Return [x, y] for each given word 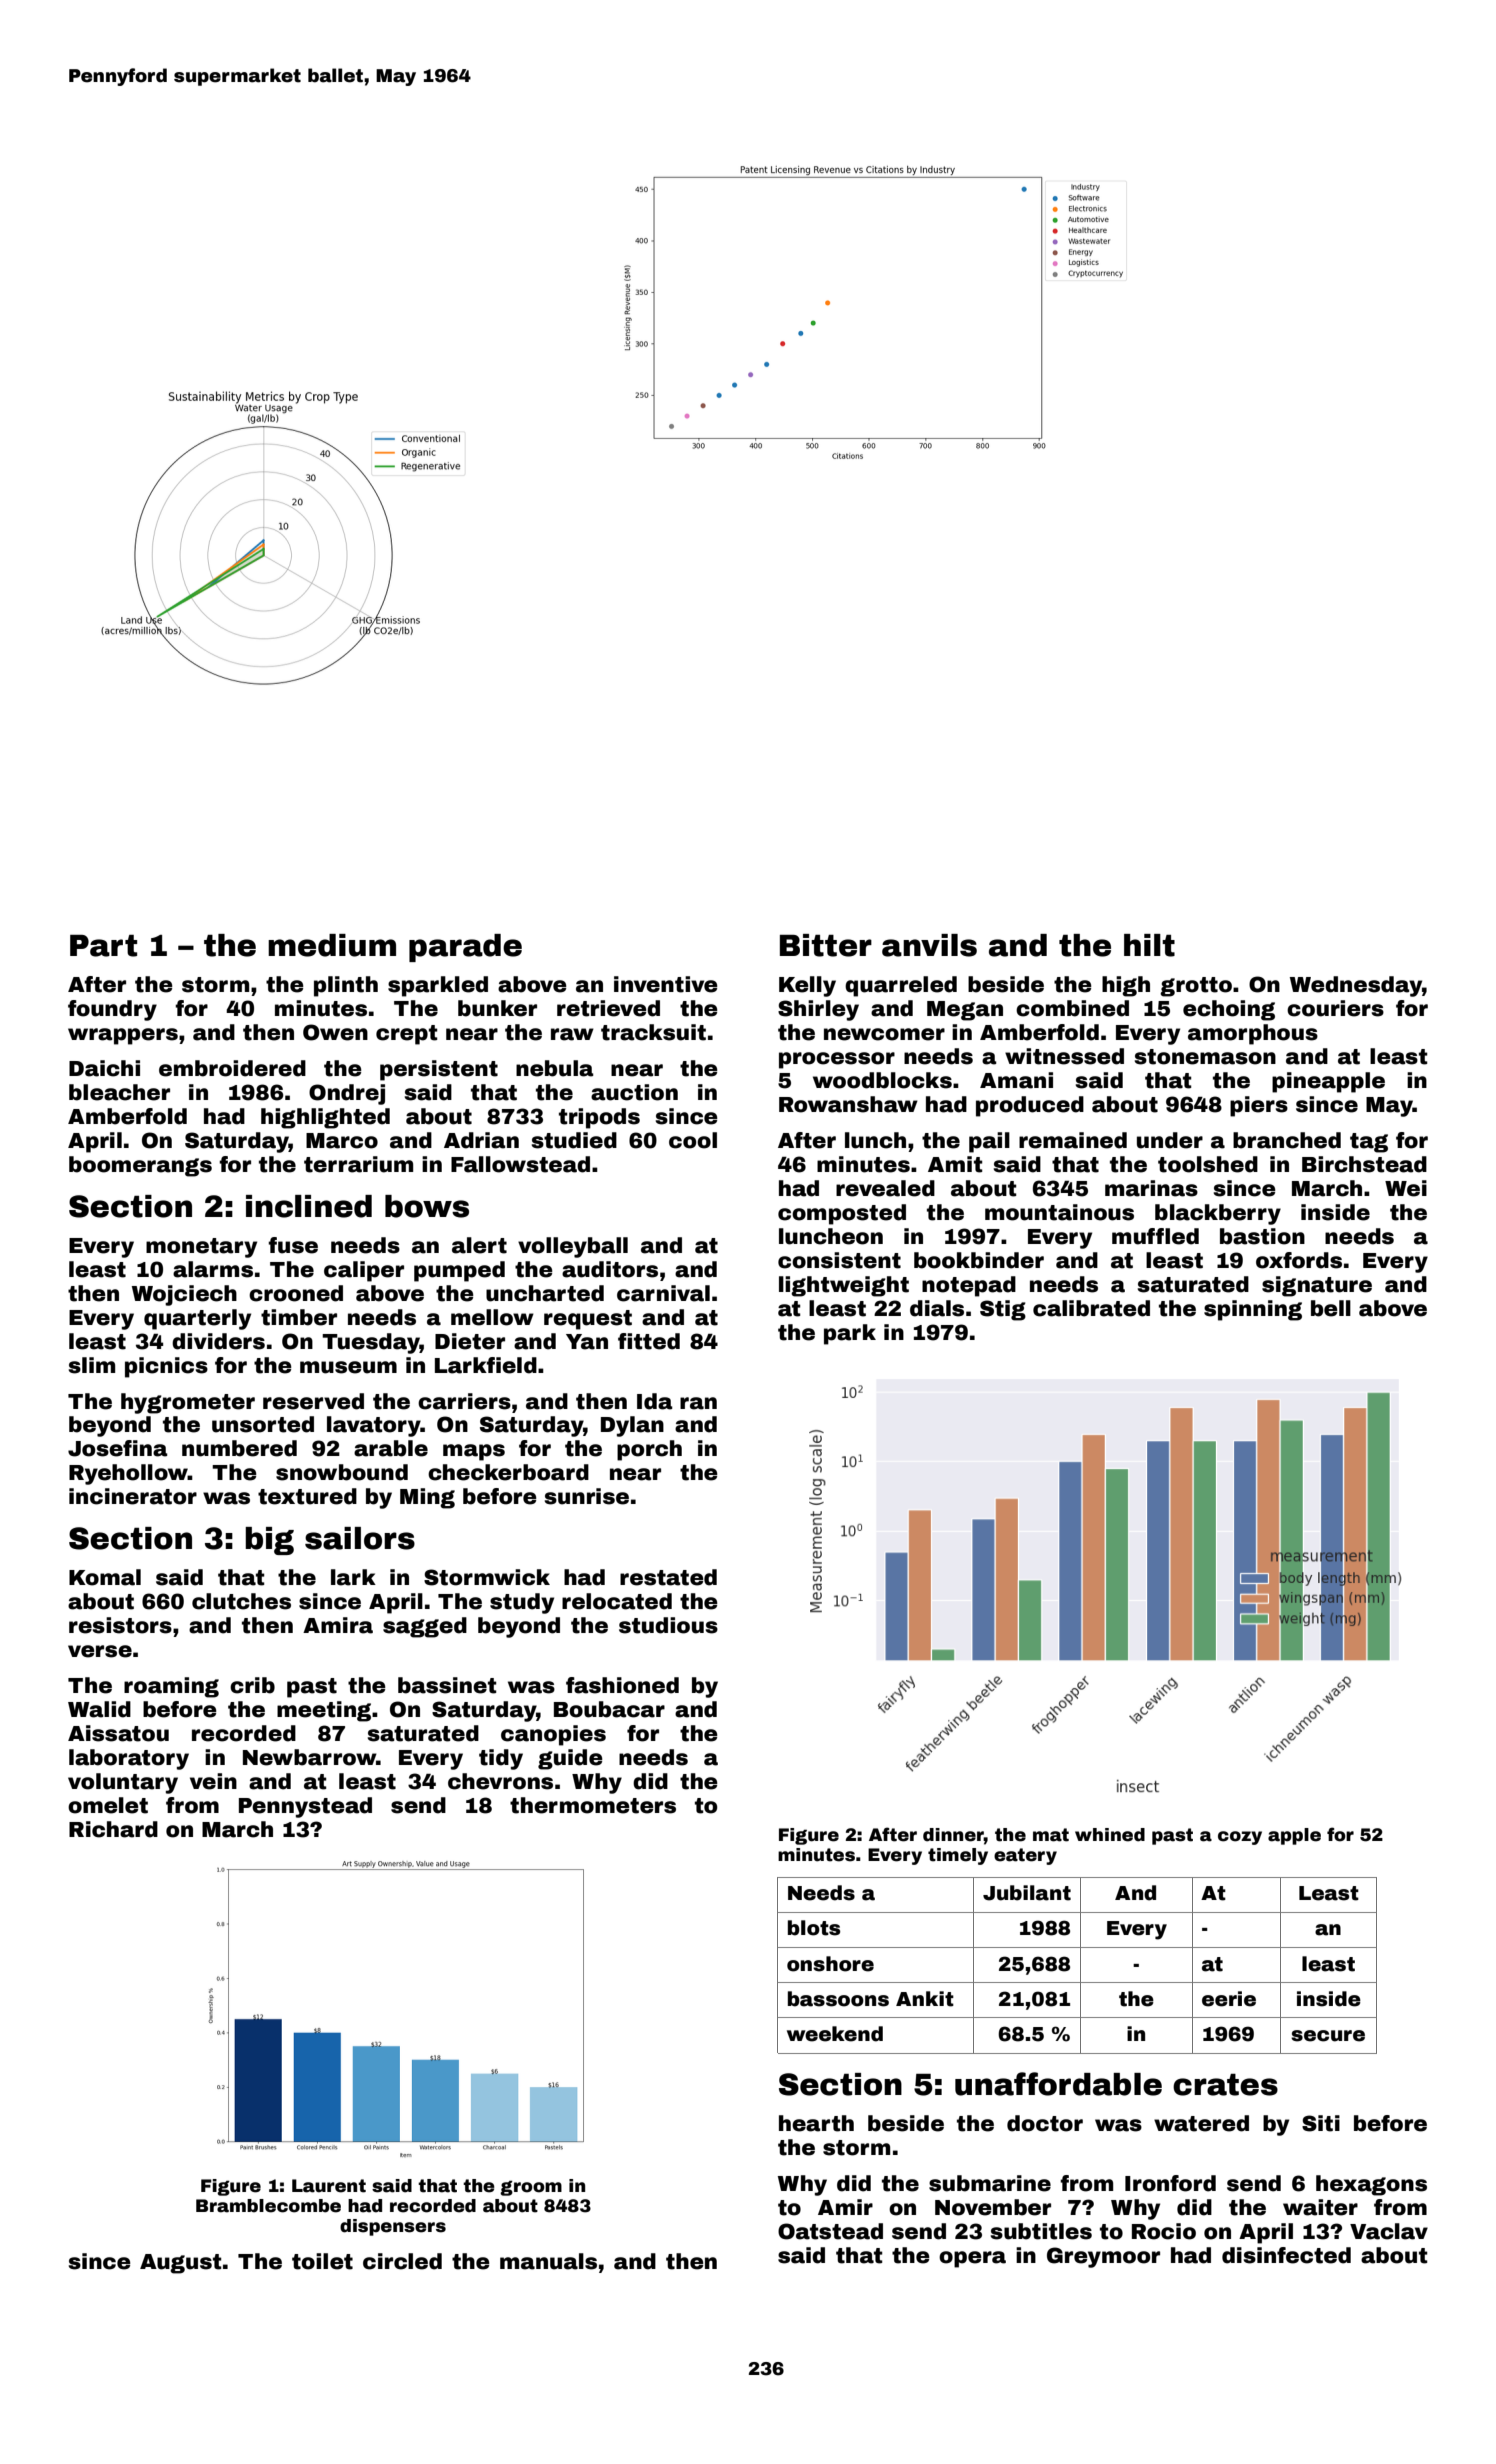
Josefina [118, 1448]
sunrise [587, 1496]
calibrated [1091, 1308]
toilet [322, 2261]
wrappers [123, 1036]
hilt [1149, 945]
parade [465, 948]
